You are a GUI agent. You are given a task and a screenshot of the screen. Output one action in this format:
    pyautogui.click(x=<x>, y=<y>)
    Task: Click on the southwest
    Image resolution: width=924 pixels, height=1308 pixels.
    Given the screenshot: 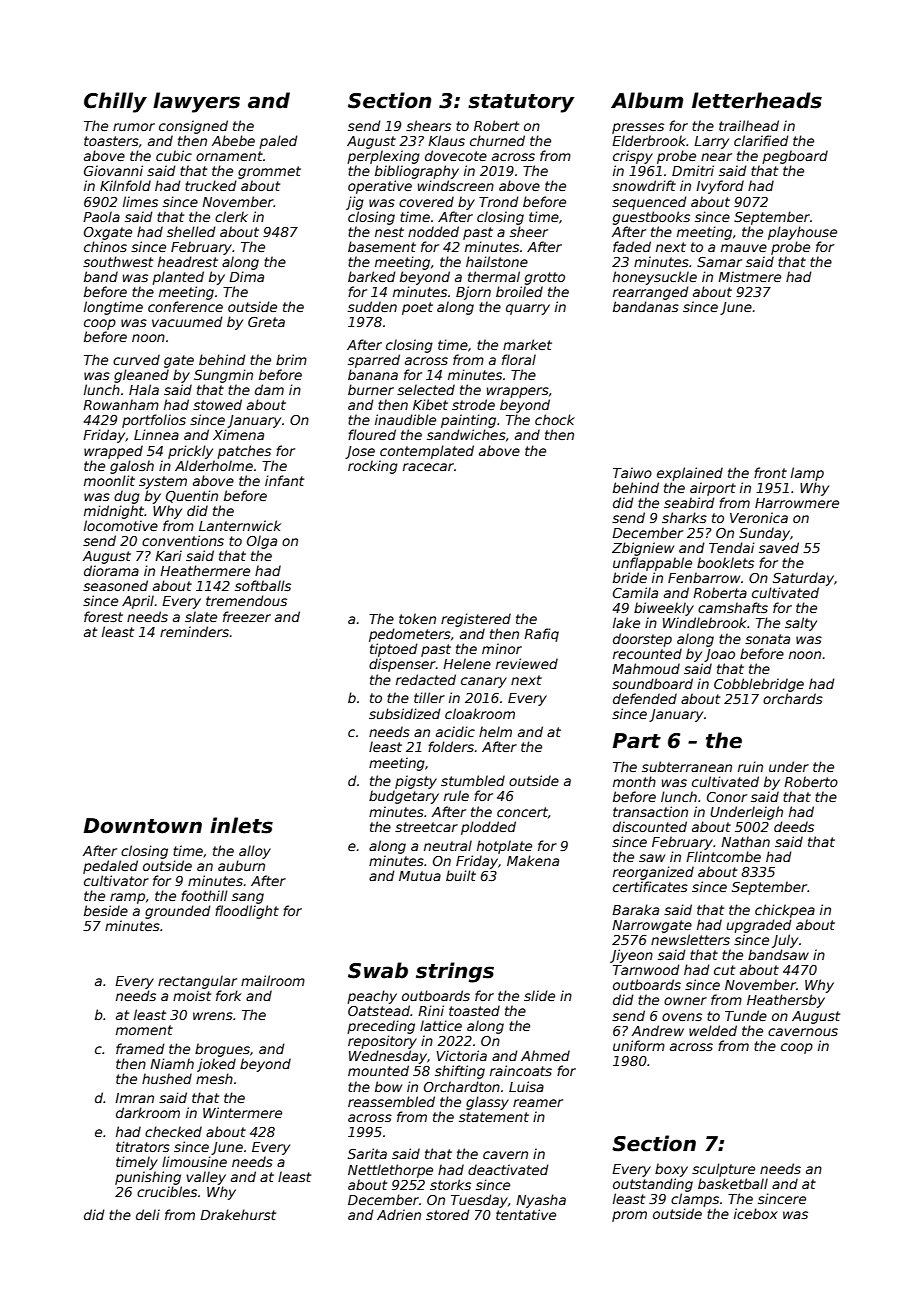 What is the action you would take?
    pyautogui.click(x=118, y=261)
